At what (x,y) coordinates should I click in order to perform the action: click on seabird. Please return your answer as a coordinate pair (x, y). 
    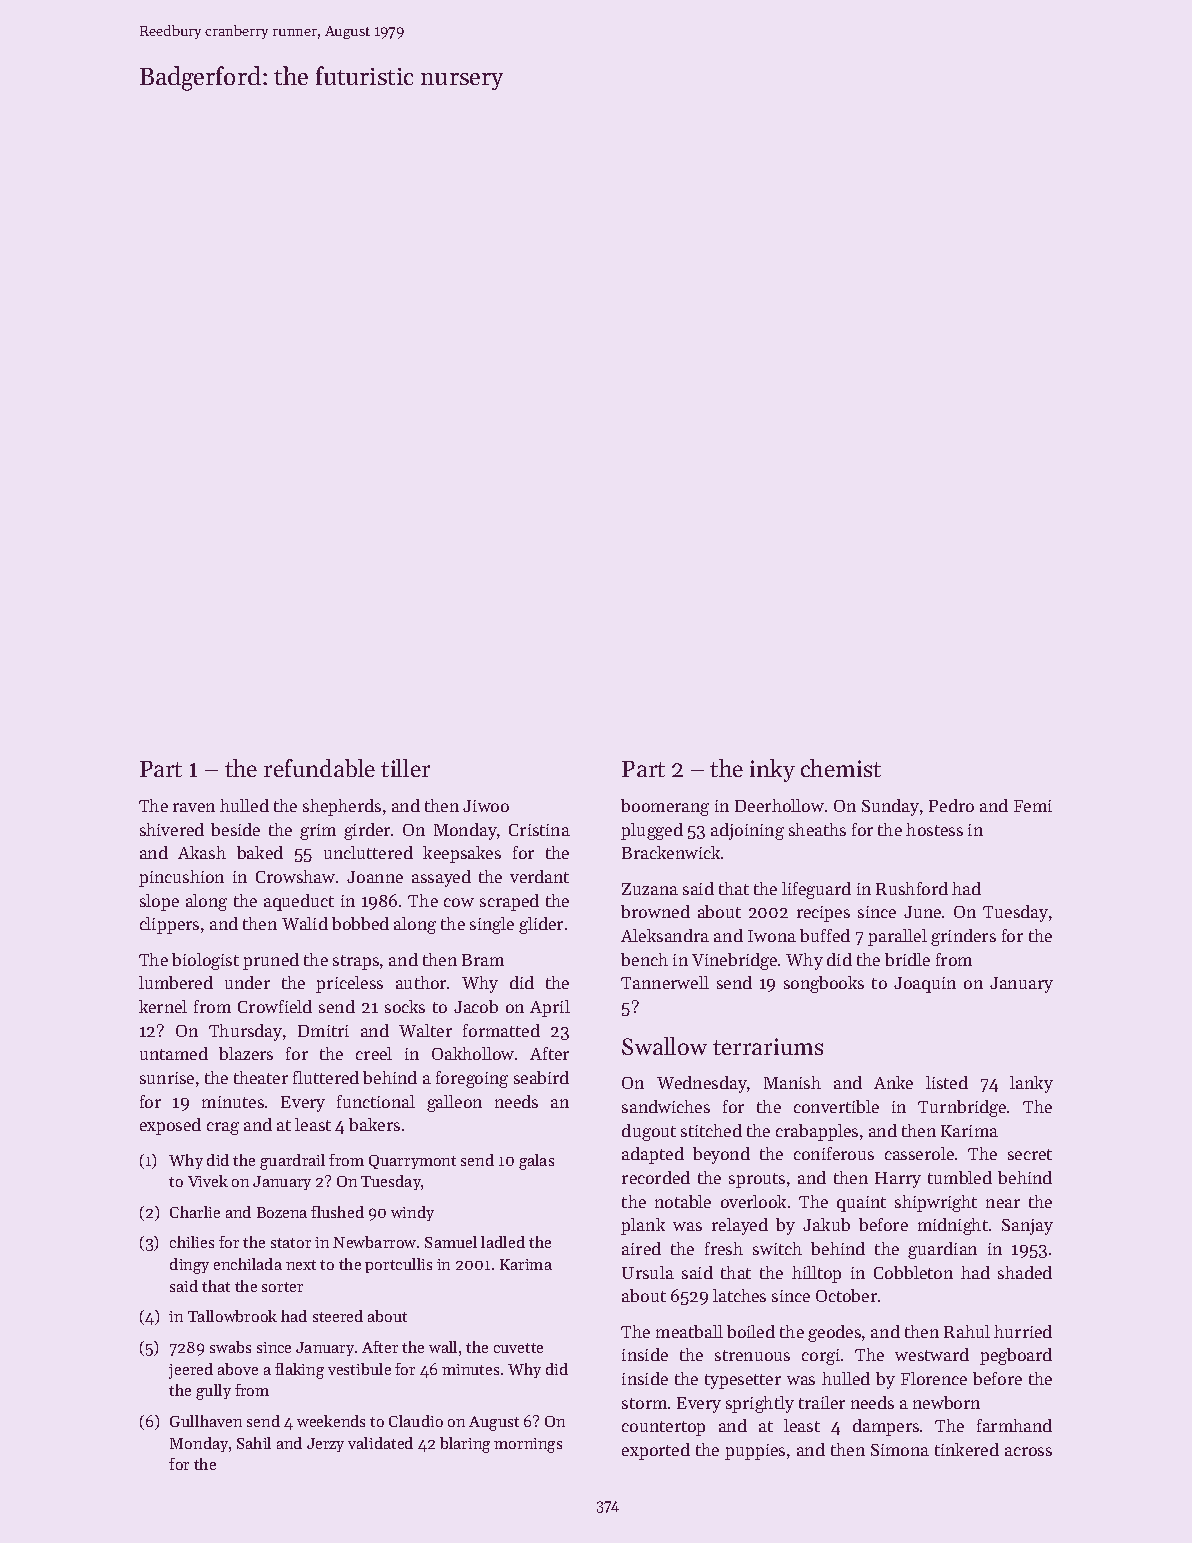
    Looking at the image, I should click on (541, 1077).
